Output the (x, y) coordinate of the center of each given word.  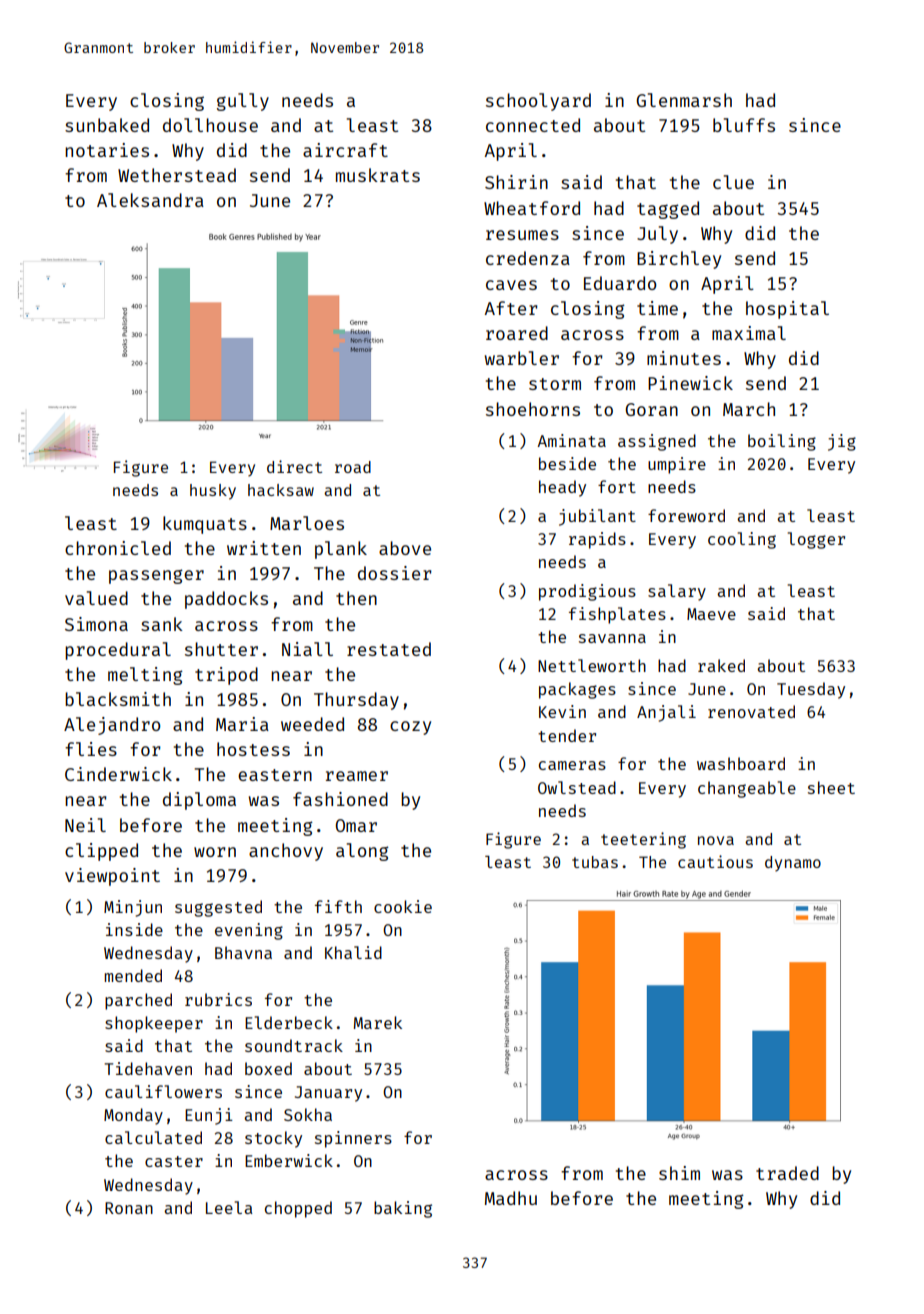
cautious (715, 861)
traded (787, 1173)
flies (91, 749)
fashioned (340, 799)
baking (403, 1209)
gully (243, 102)
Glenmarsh (684, 100)
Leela (229, 1207)
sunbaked (107, 125)
